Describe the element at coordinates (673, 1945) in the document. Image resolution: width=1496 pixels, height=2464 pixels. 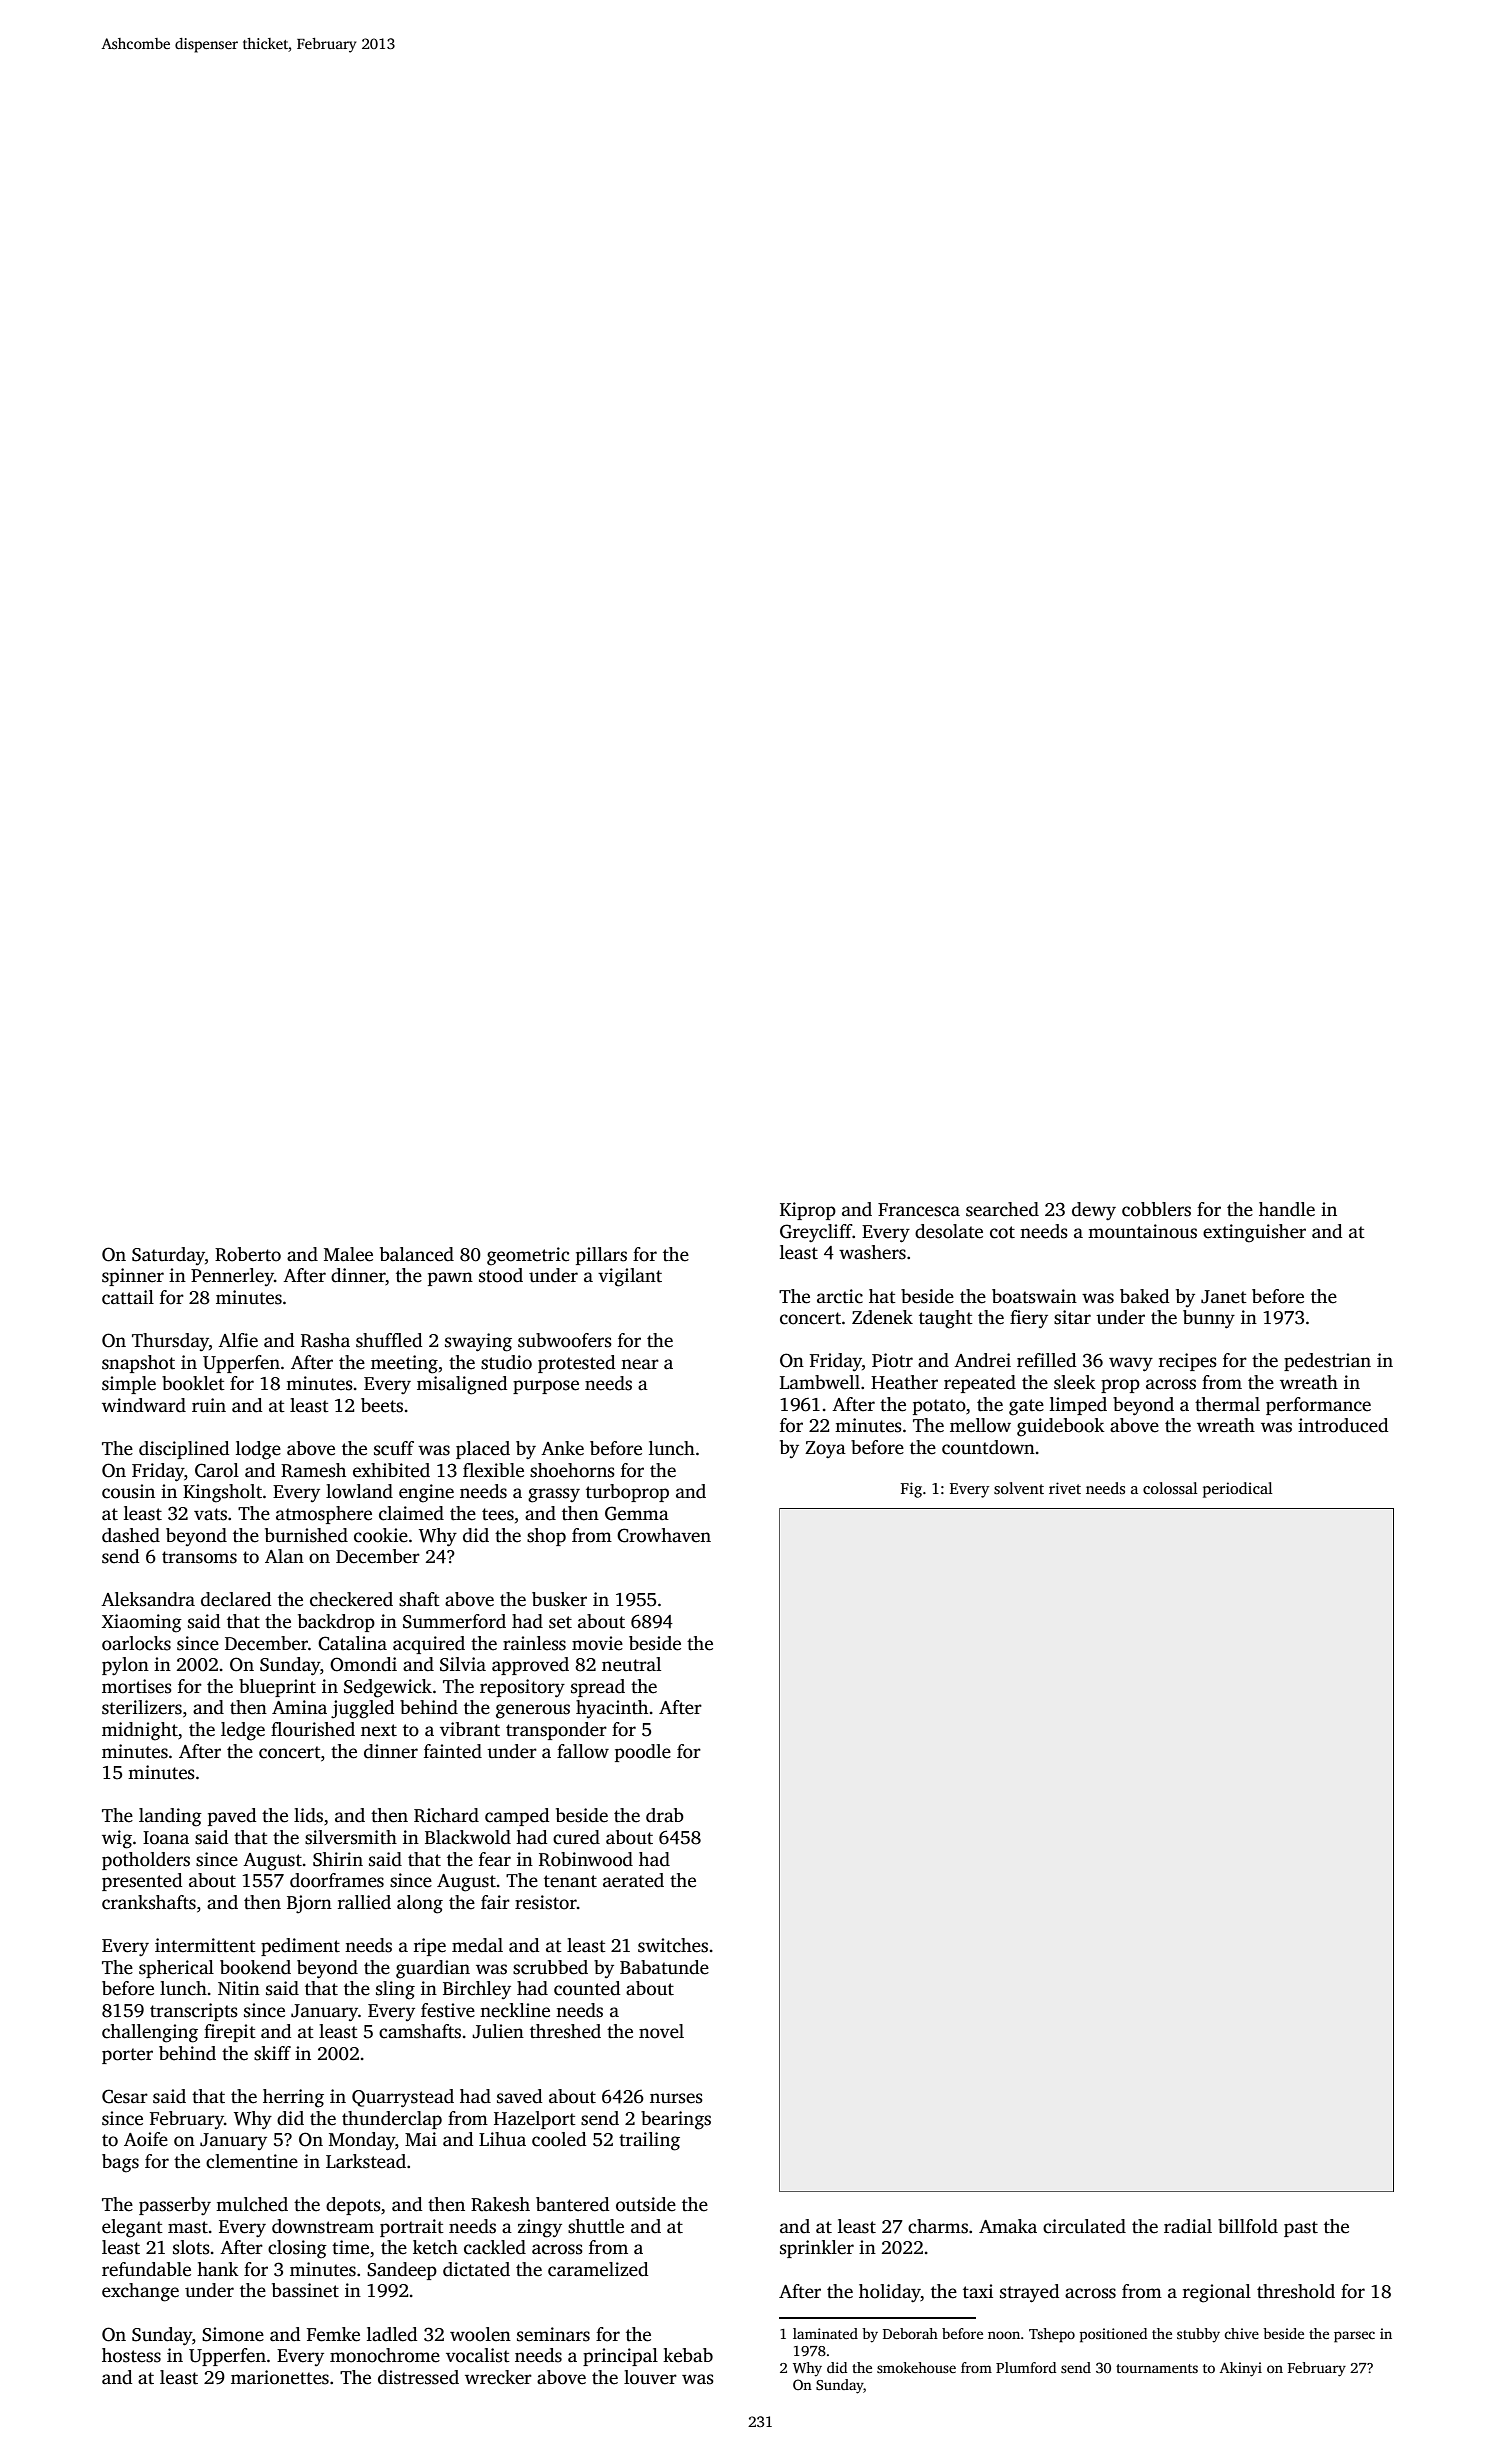
I see `switches` at that location.
